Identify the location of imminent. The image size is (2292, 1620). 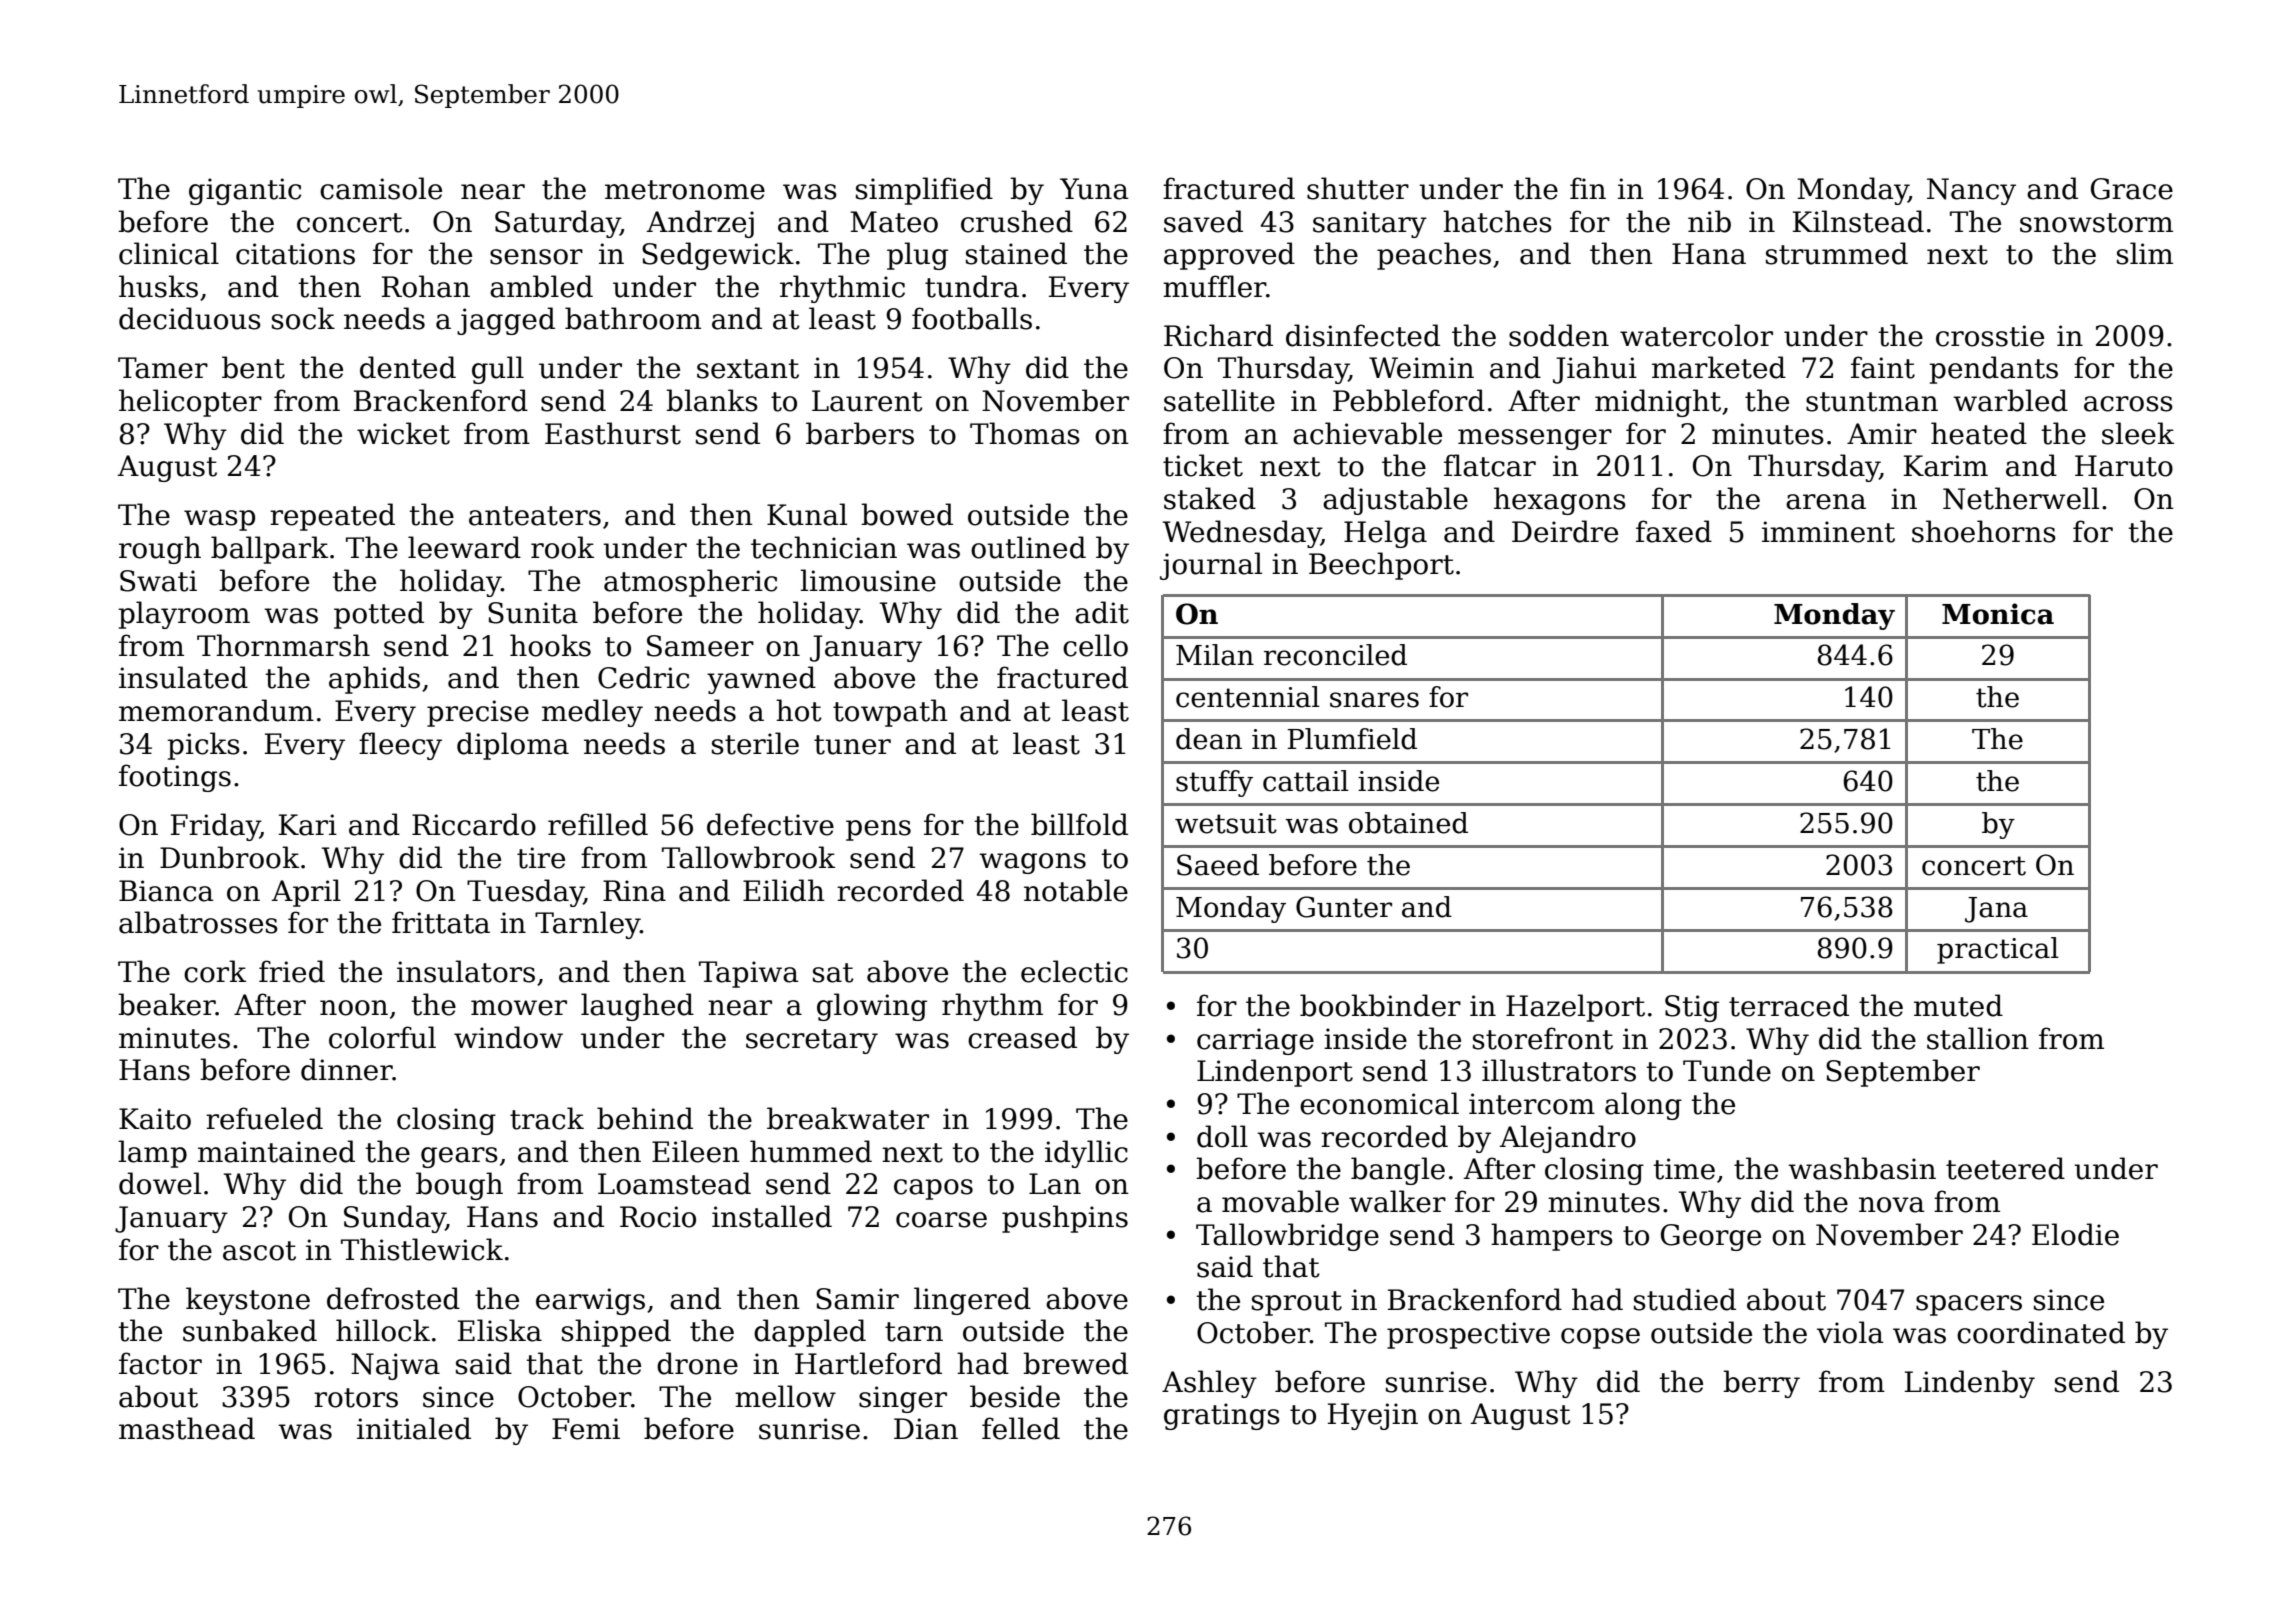
(1828, 532).
